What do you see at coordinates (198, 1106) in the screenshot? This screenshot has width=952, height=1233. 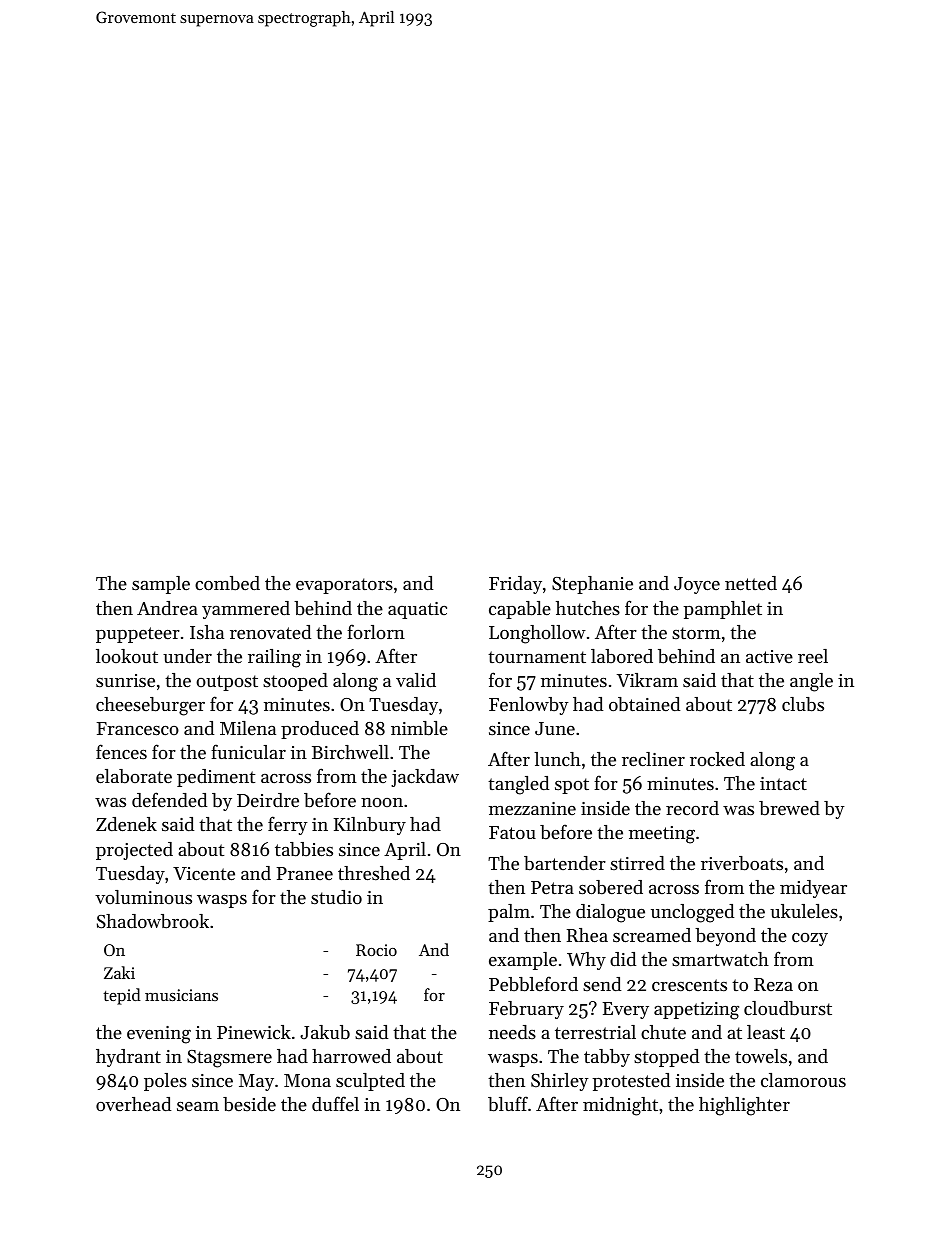 I see `seam` at bounding box center [198, 1106].
